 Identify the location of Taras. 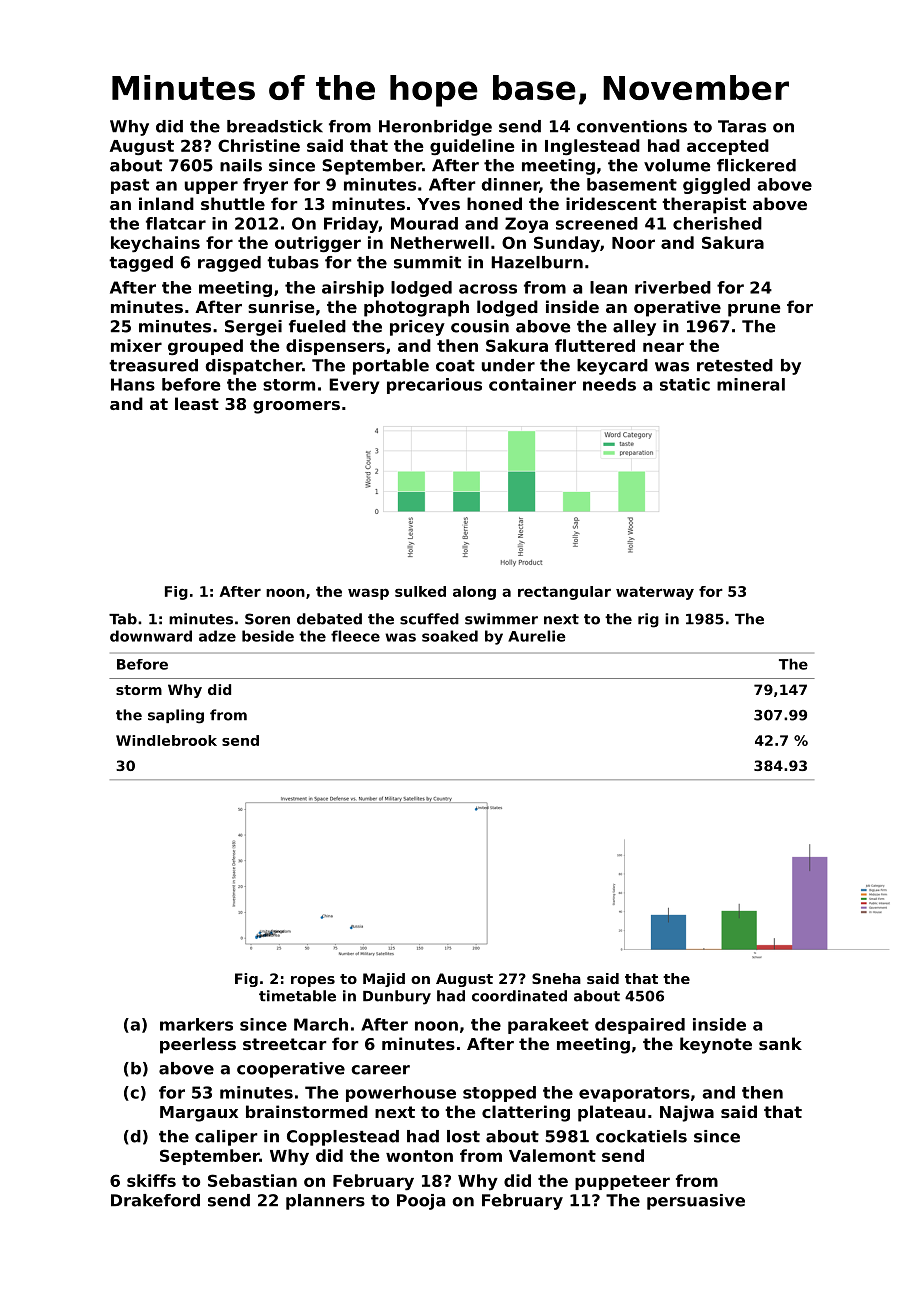
(742, 126).
